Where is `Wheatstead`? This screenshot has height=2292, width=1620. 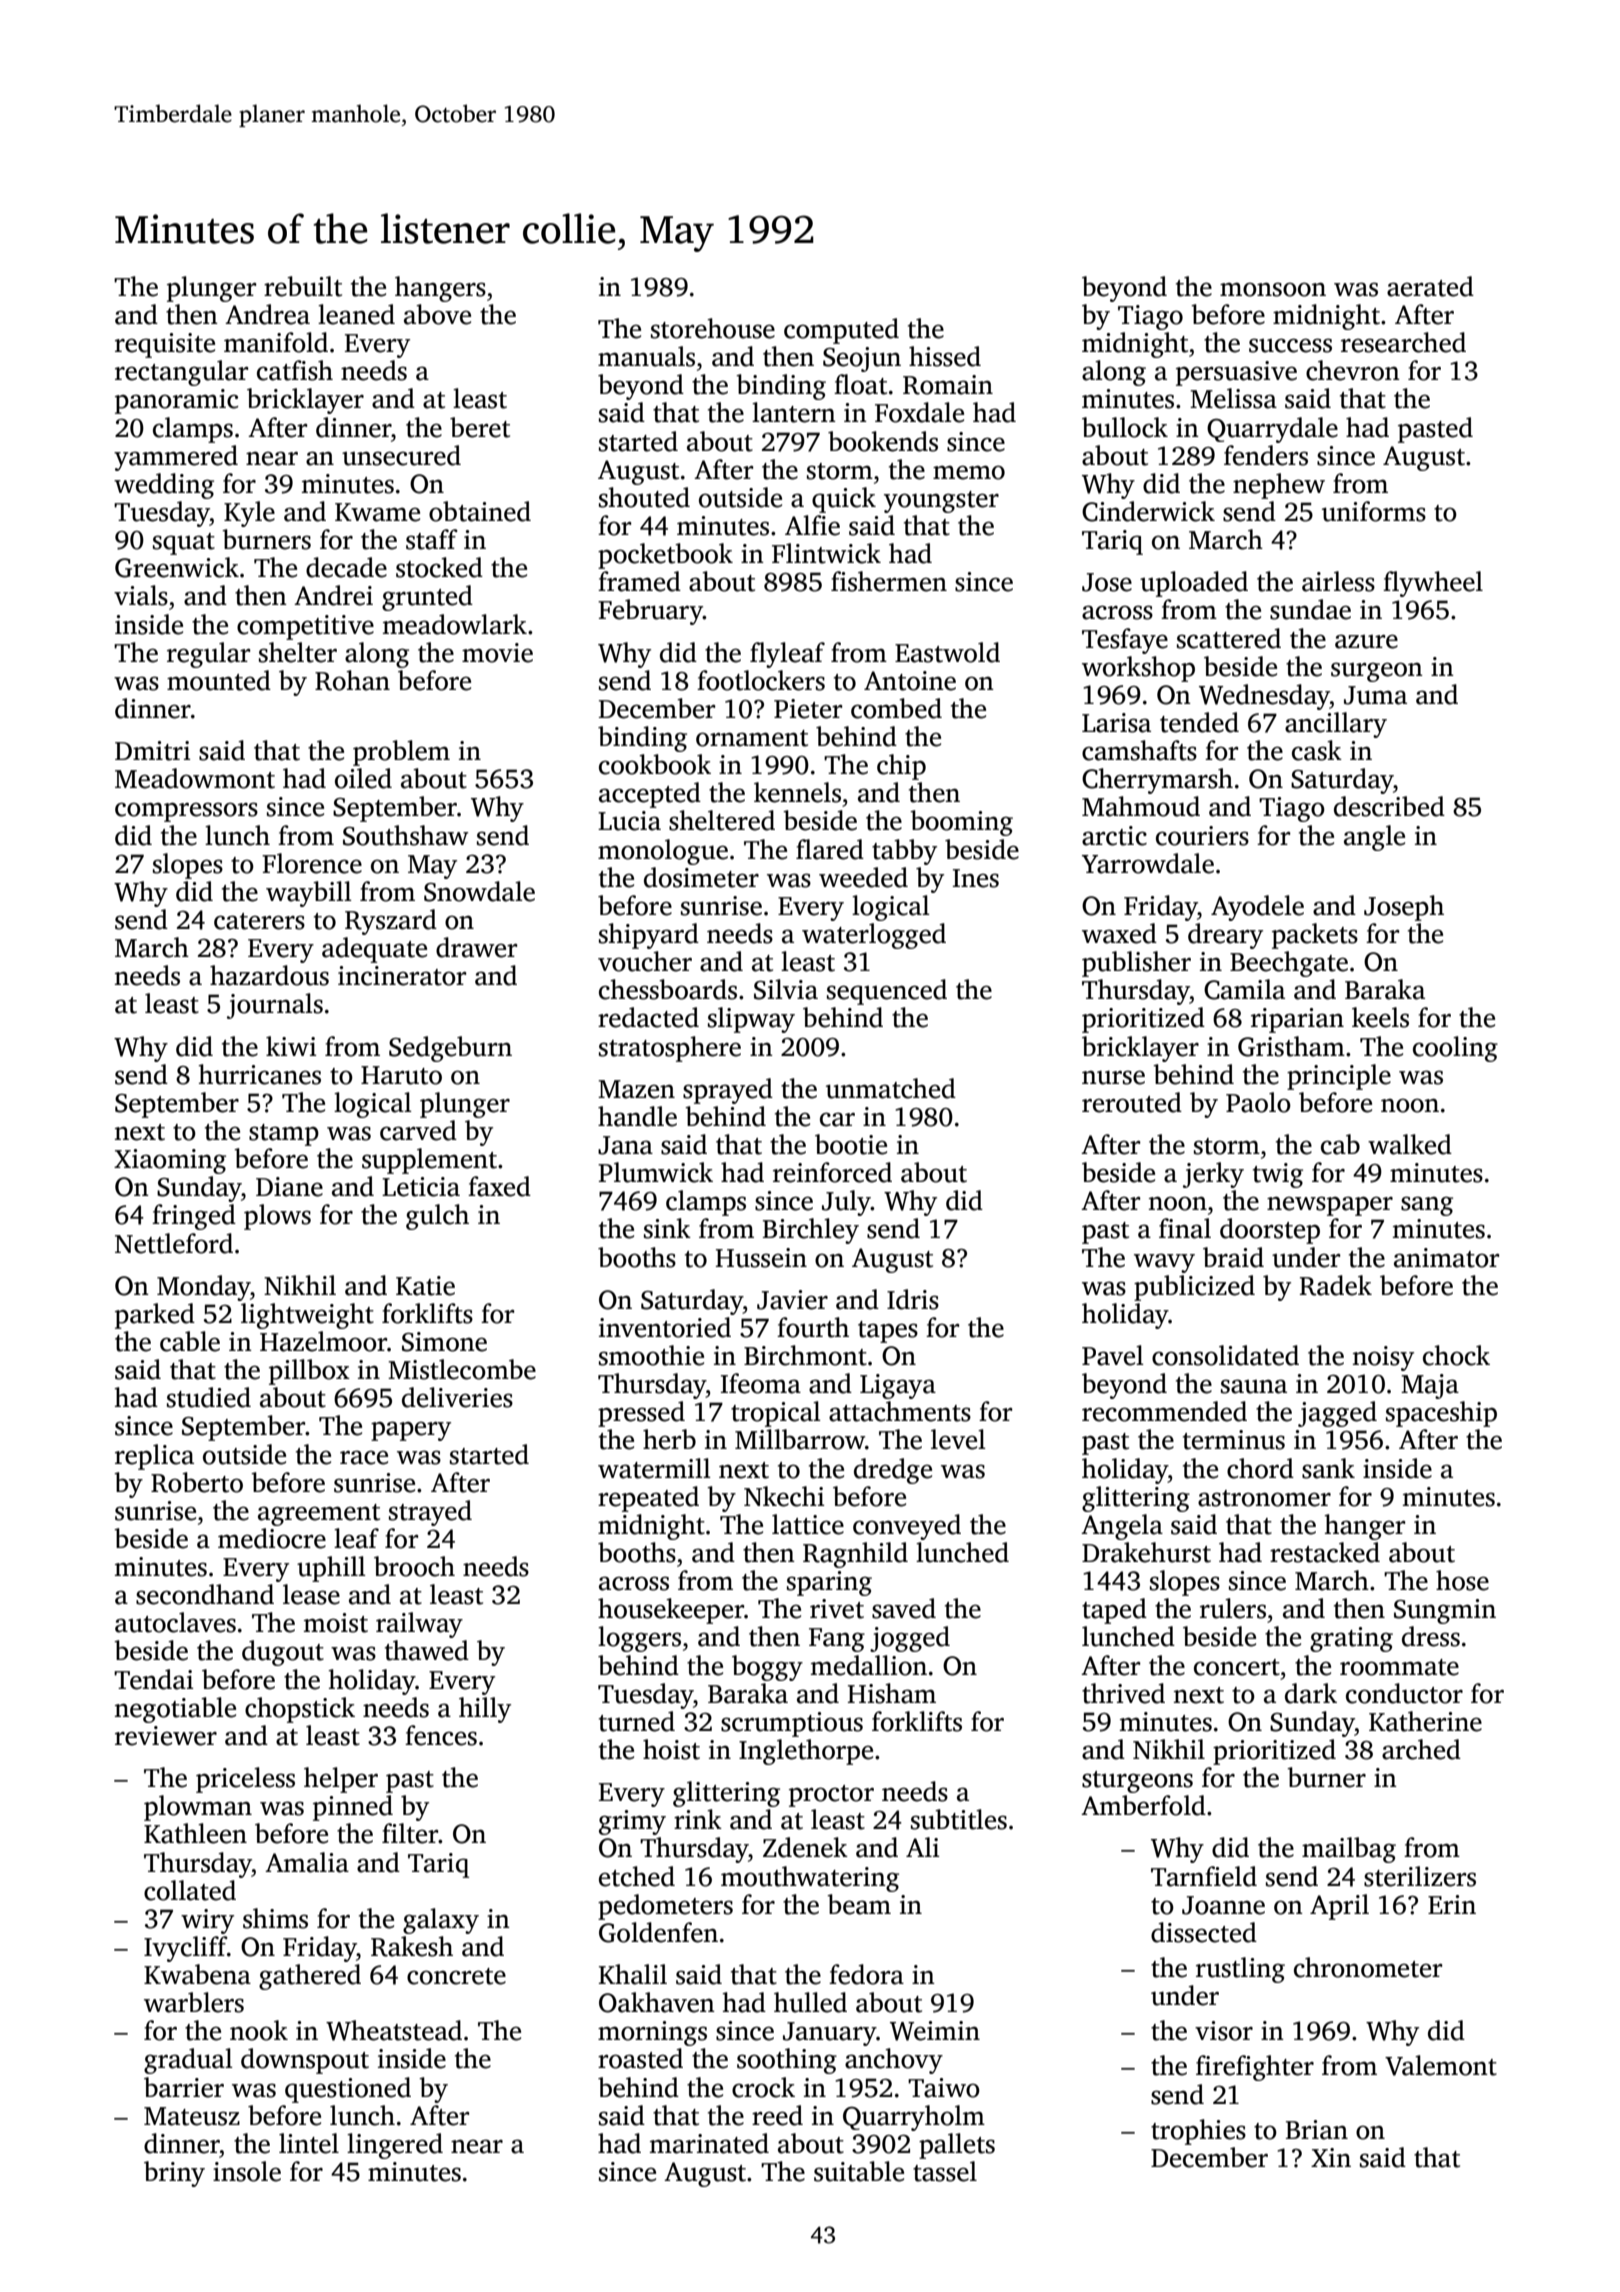
Wheatstead is located at coordinates (394, 2030).
